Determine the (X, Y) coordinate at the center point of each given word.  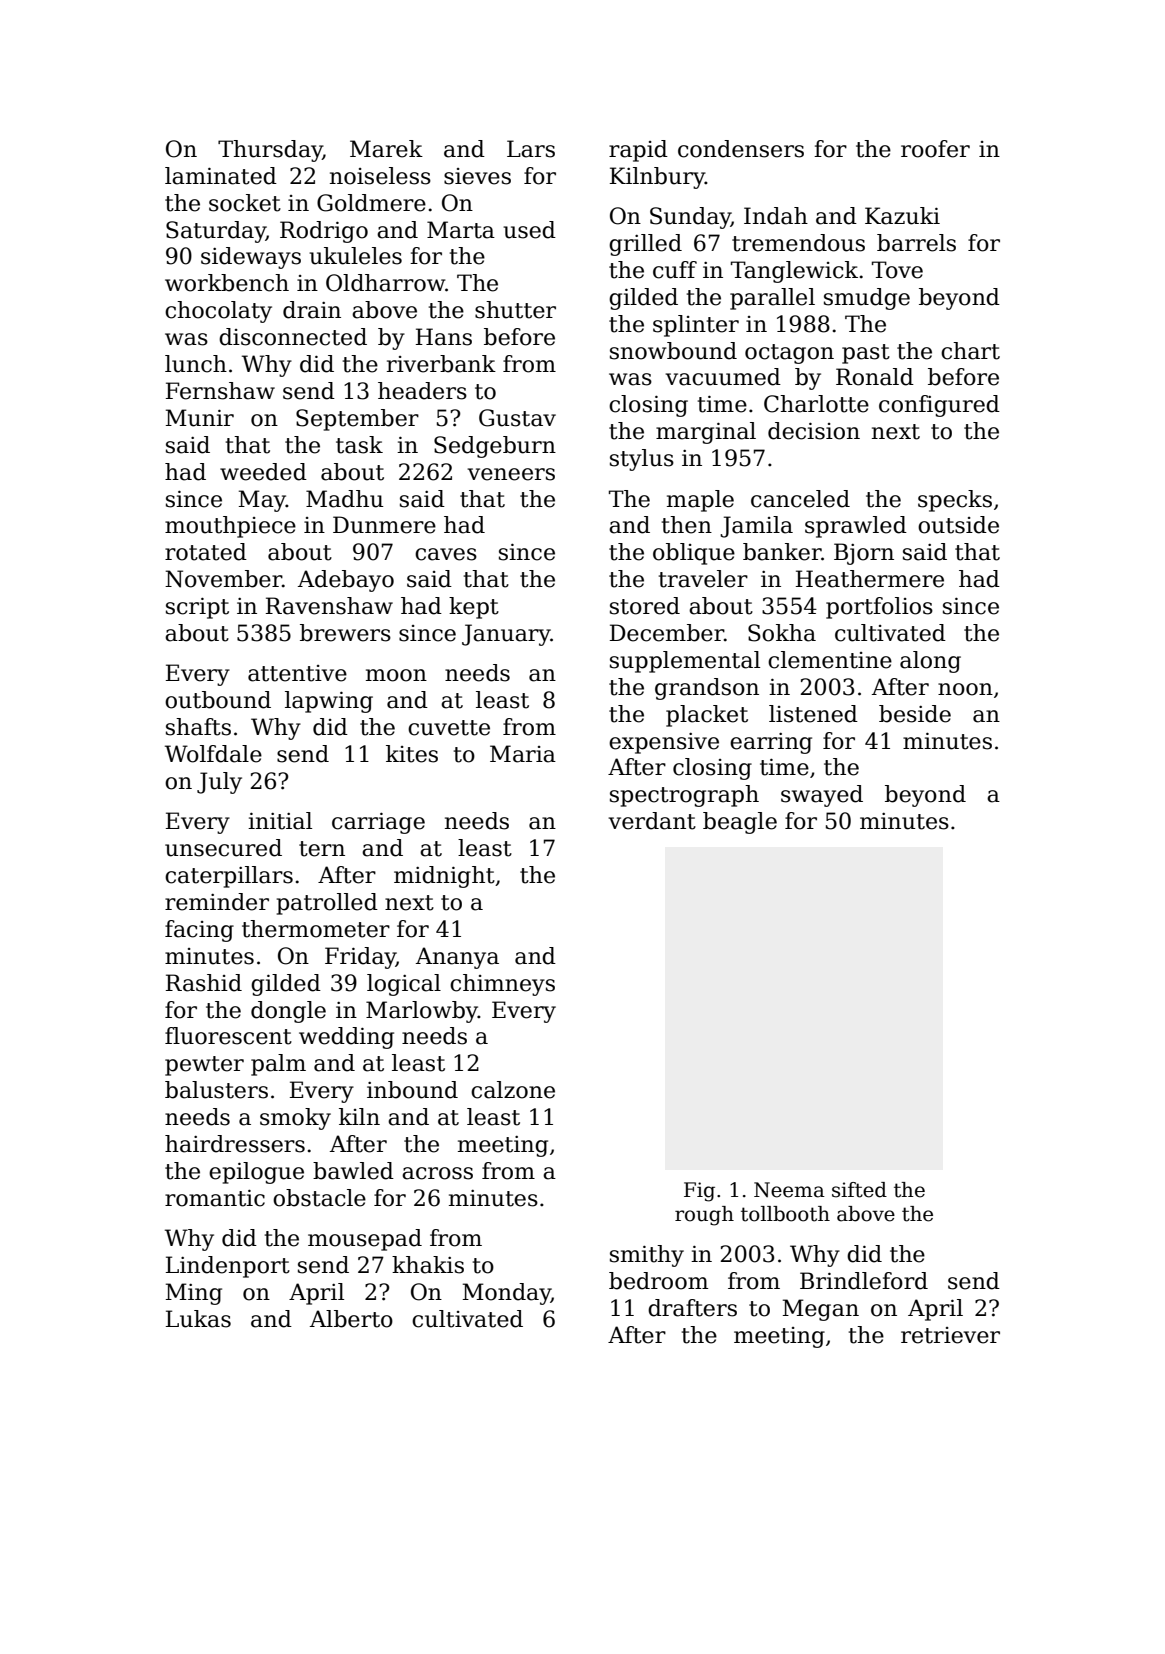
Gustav (517, 418)
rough (704, 1216)
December (667, 633)
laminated (221, 176)
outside (958, 525)
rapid (638, 151)
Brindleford (864, 1281)
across (437, 1173)
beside (915, 714)
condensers (741, 149)
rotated (206, 552)
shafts (198, 727)
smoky (295, 1119)
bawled (353, 1171)
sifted (859, 1190)
